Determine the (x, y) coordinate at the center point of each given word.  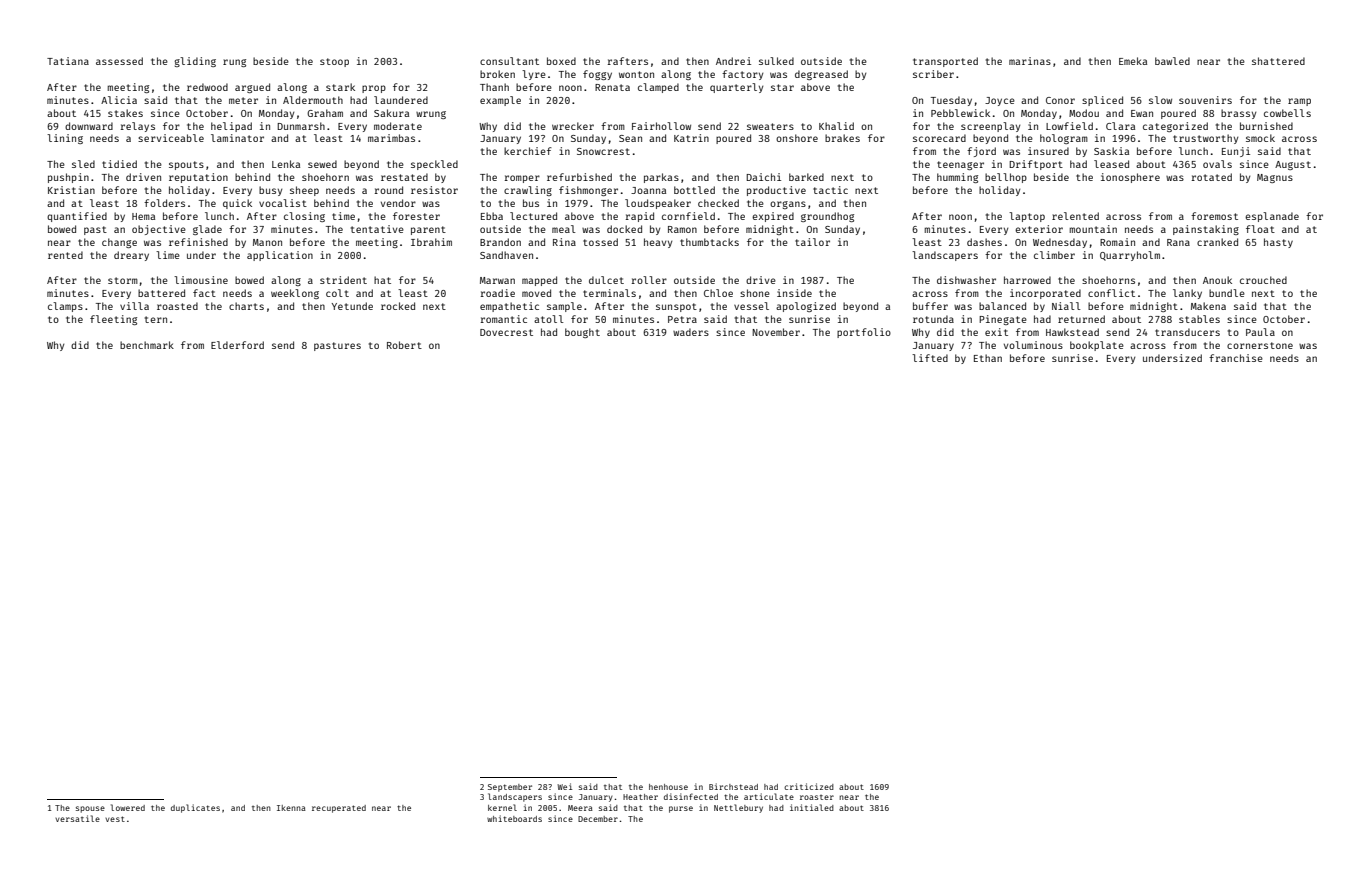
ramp (1299, 102)
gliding (195, 62)
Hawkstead (1072, 332)
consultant (509, 61)
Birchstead (733, 786)
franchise (1236, 358)
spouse (90, 809)
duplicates (195, 808)
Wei (564, 786)
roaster (817, 797)
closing (304, 217)
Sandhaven (506, 255)
